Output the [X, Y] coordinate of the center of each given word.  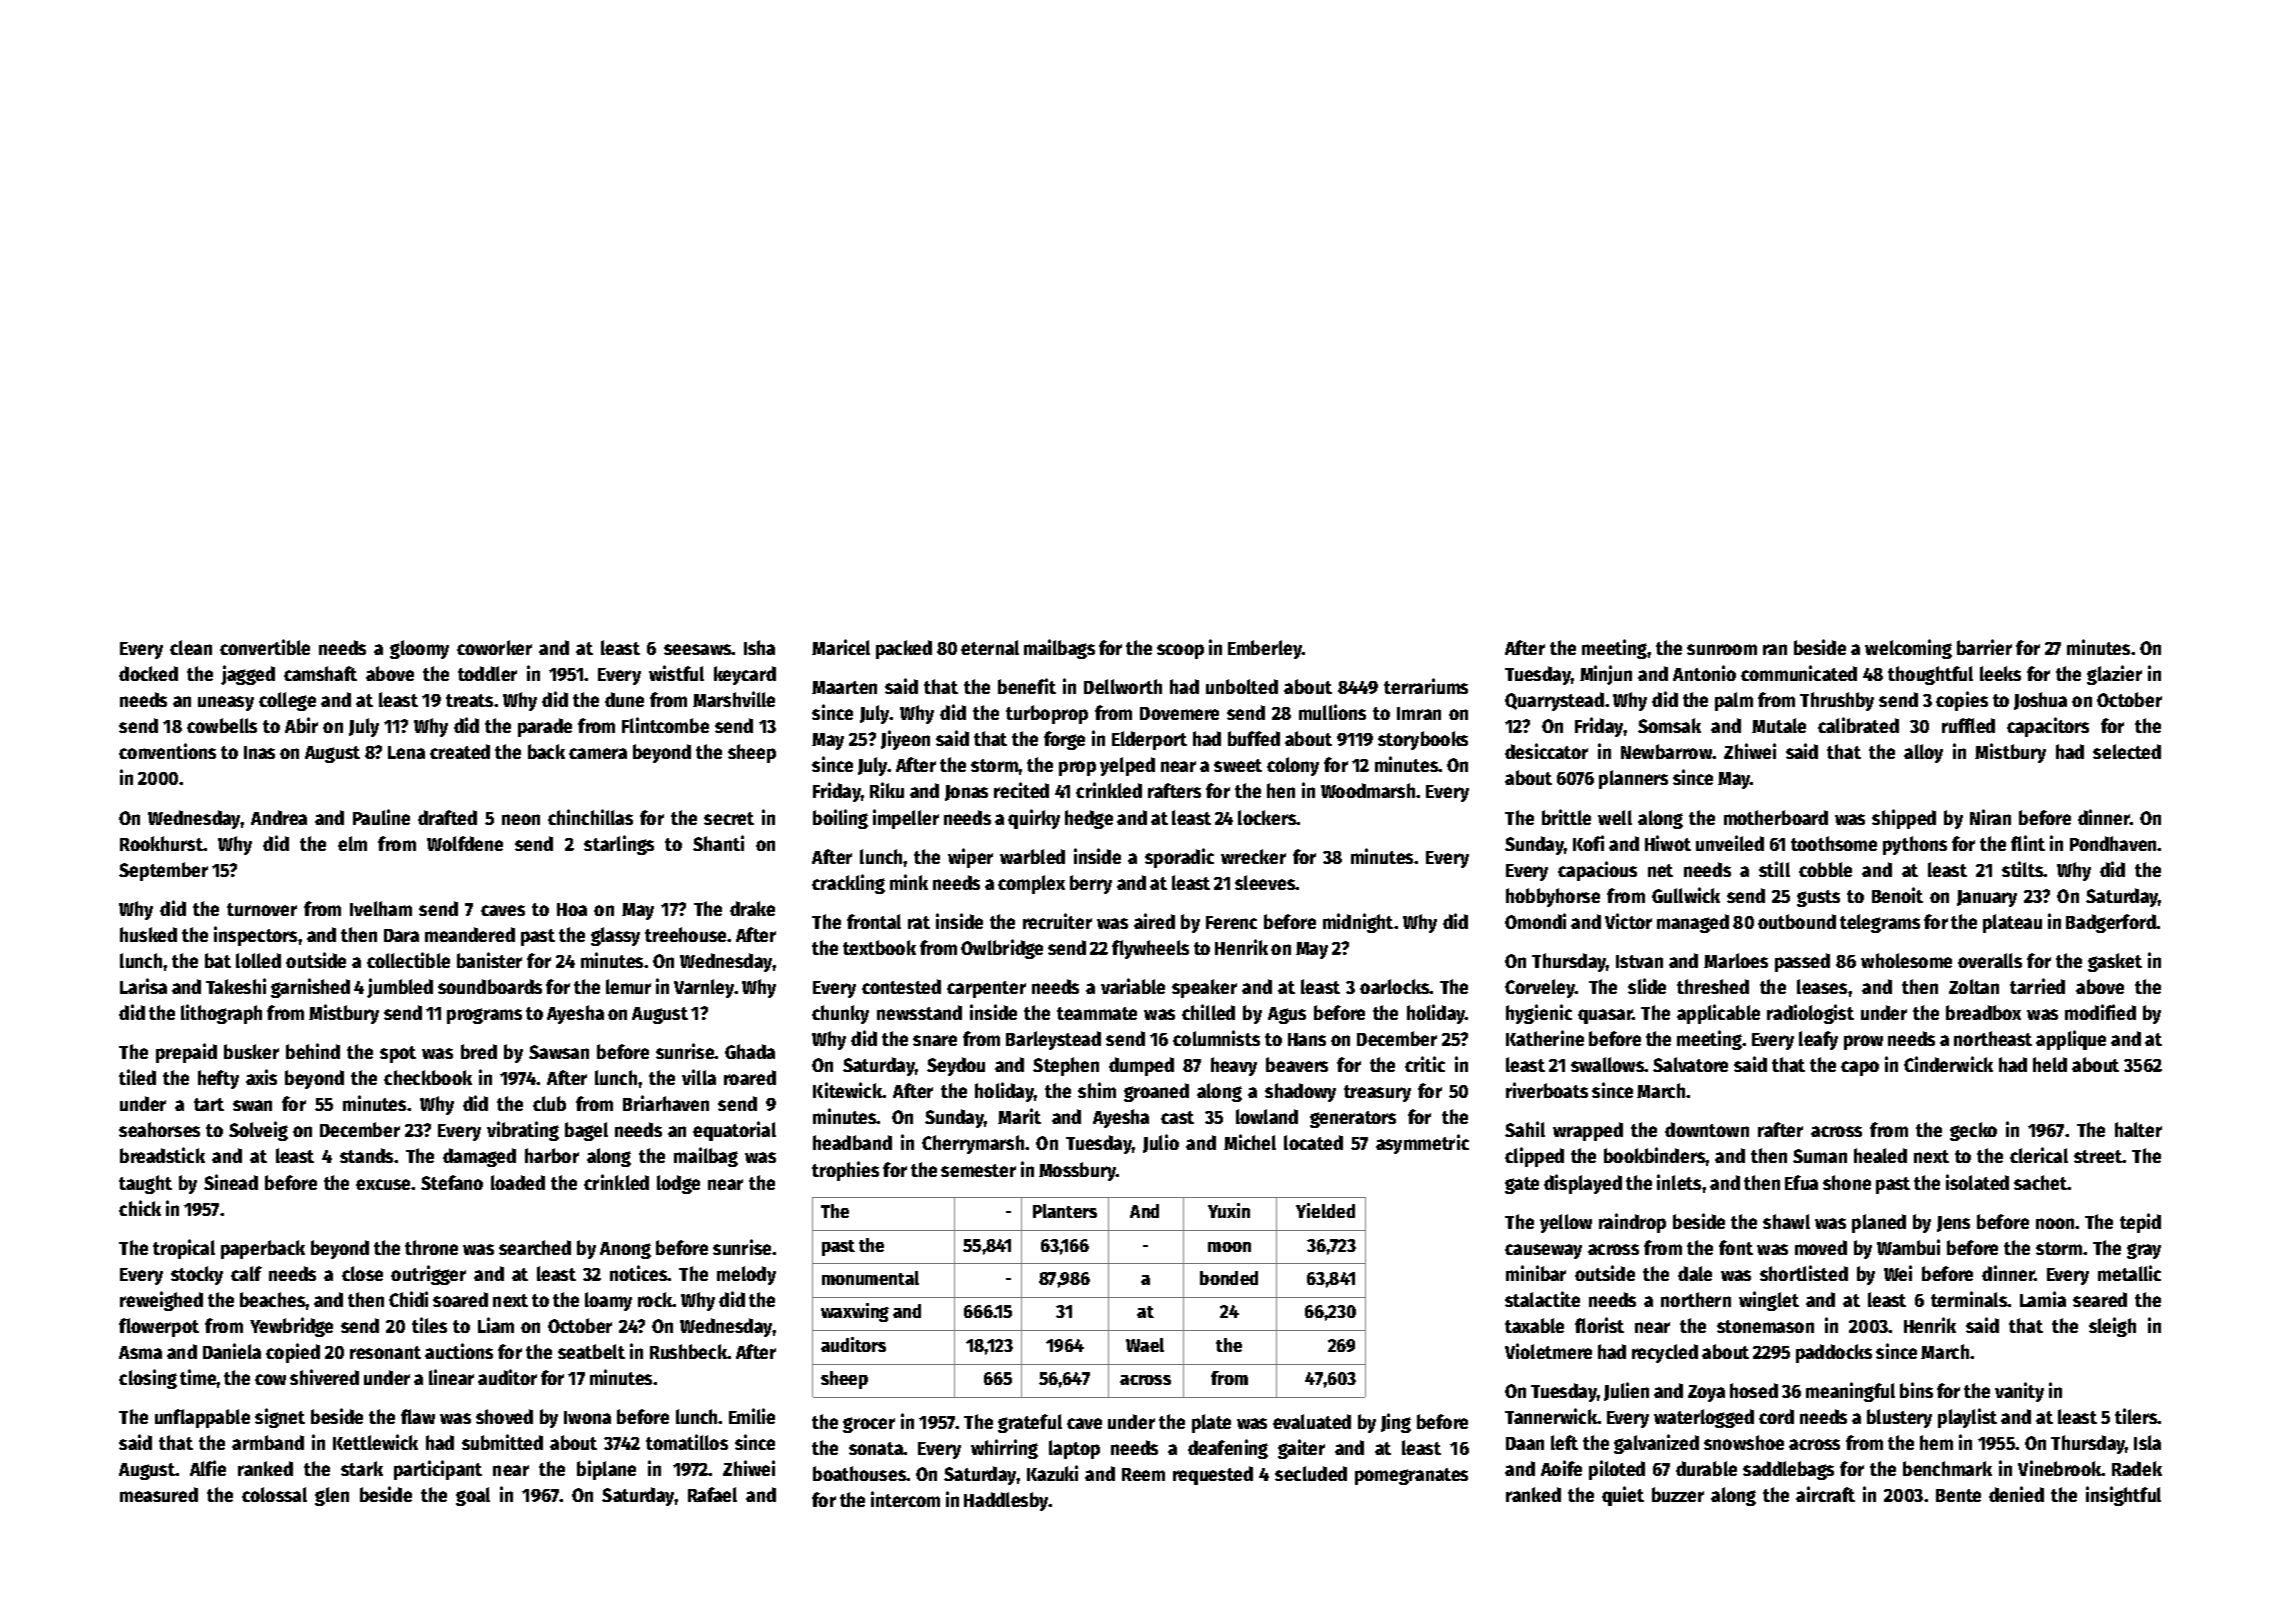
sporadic [1179, 858]
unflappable [202, 1418]
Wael [1145, 1345]
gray [2144, 1251]
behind [313, 1051]
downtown [1707, 1129]
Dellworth [1123, 686]
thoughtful [1930, 675]
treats [469, 700]
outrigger [428, 1275]
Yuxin [1229, 1210]
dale [1695, 1273]
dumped [1141, 1066]
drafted [447, 817]
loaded [518, 1182]
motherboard [1776, 817]
